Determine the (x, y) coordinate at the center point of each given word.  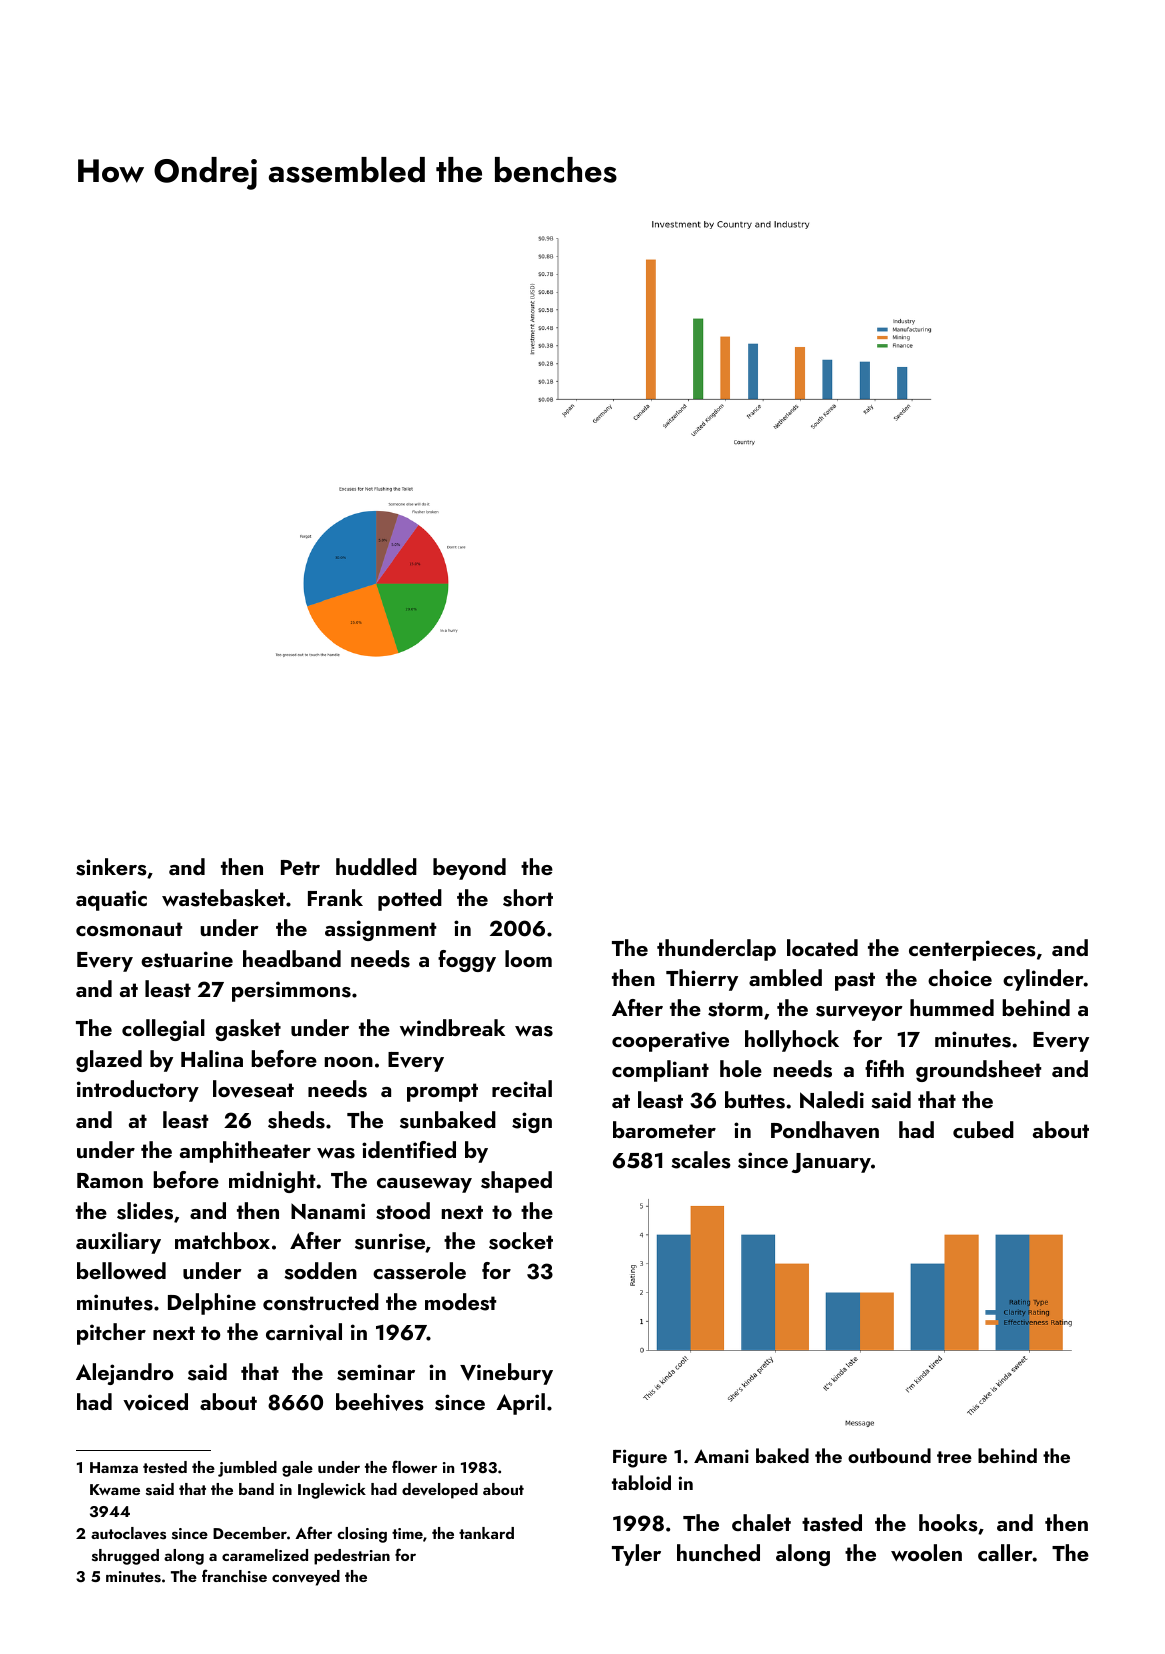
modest (460, 1302)
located (822, 947)
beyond (469, 869)
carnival (304, 1332)
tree (954, 1457)
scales (701, 1160)
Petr (300, 867)
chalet (761, 1522)
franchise (234, 1576)
